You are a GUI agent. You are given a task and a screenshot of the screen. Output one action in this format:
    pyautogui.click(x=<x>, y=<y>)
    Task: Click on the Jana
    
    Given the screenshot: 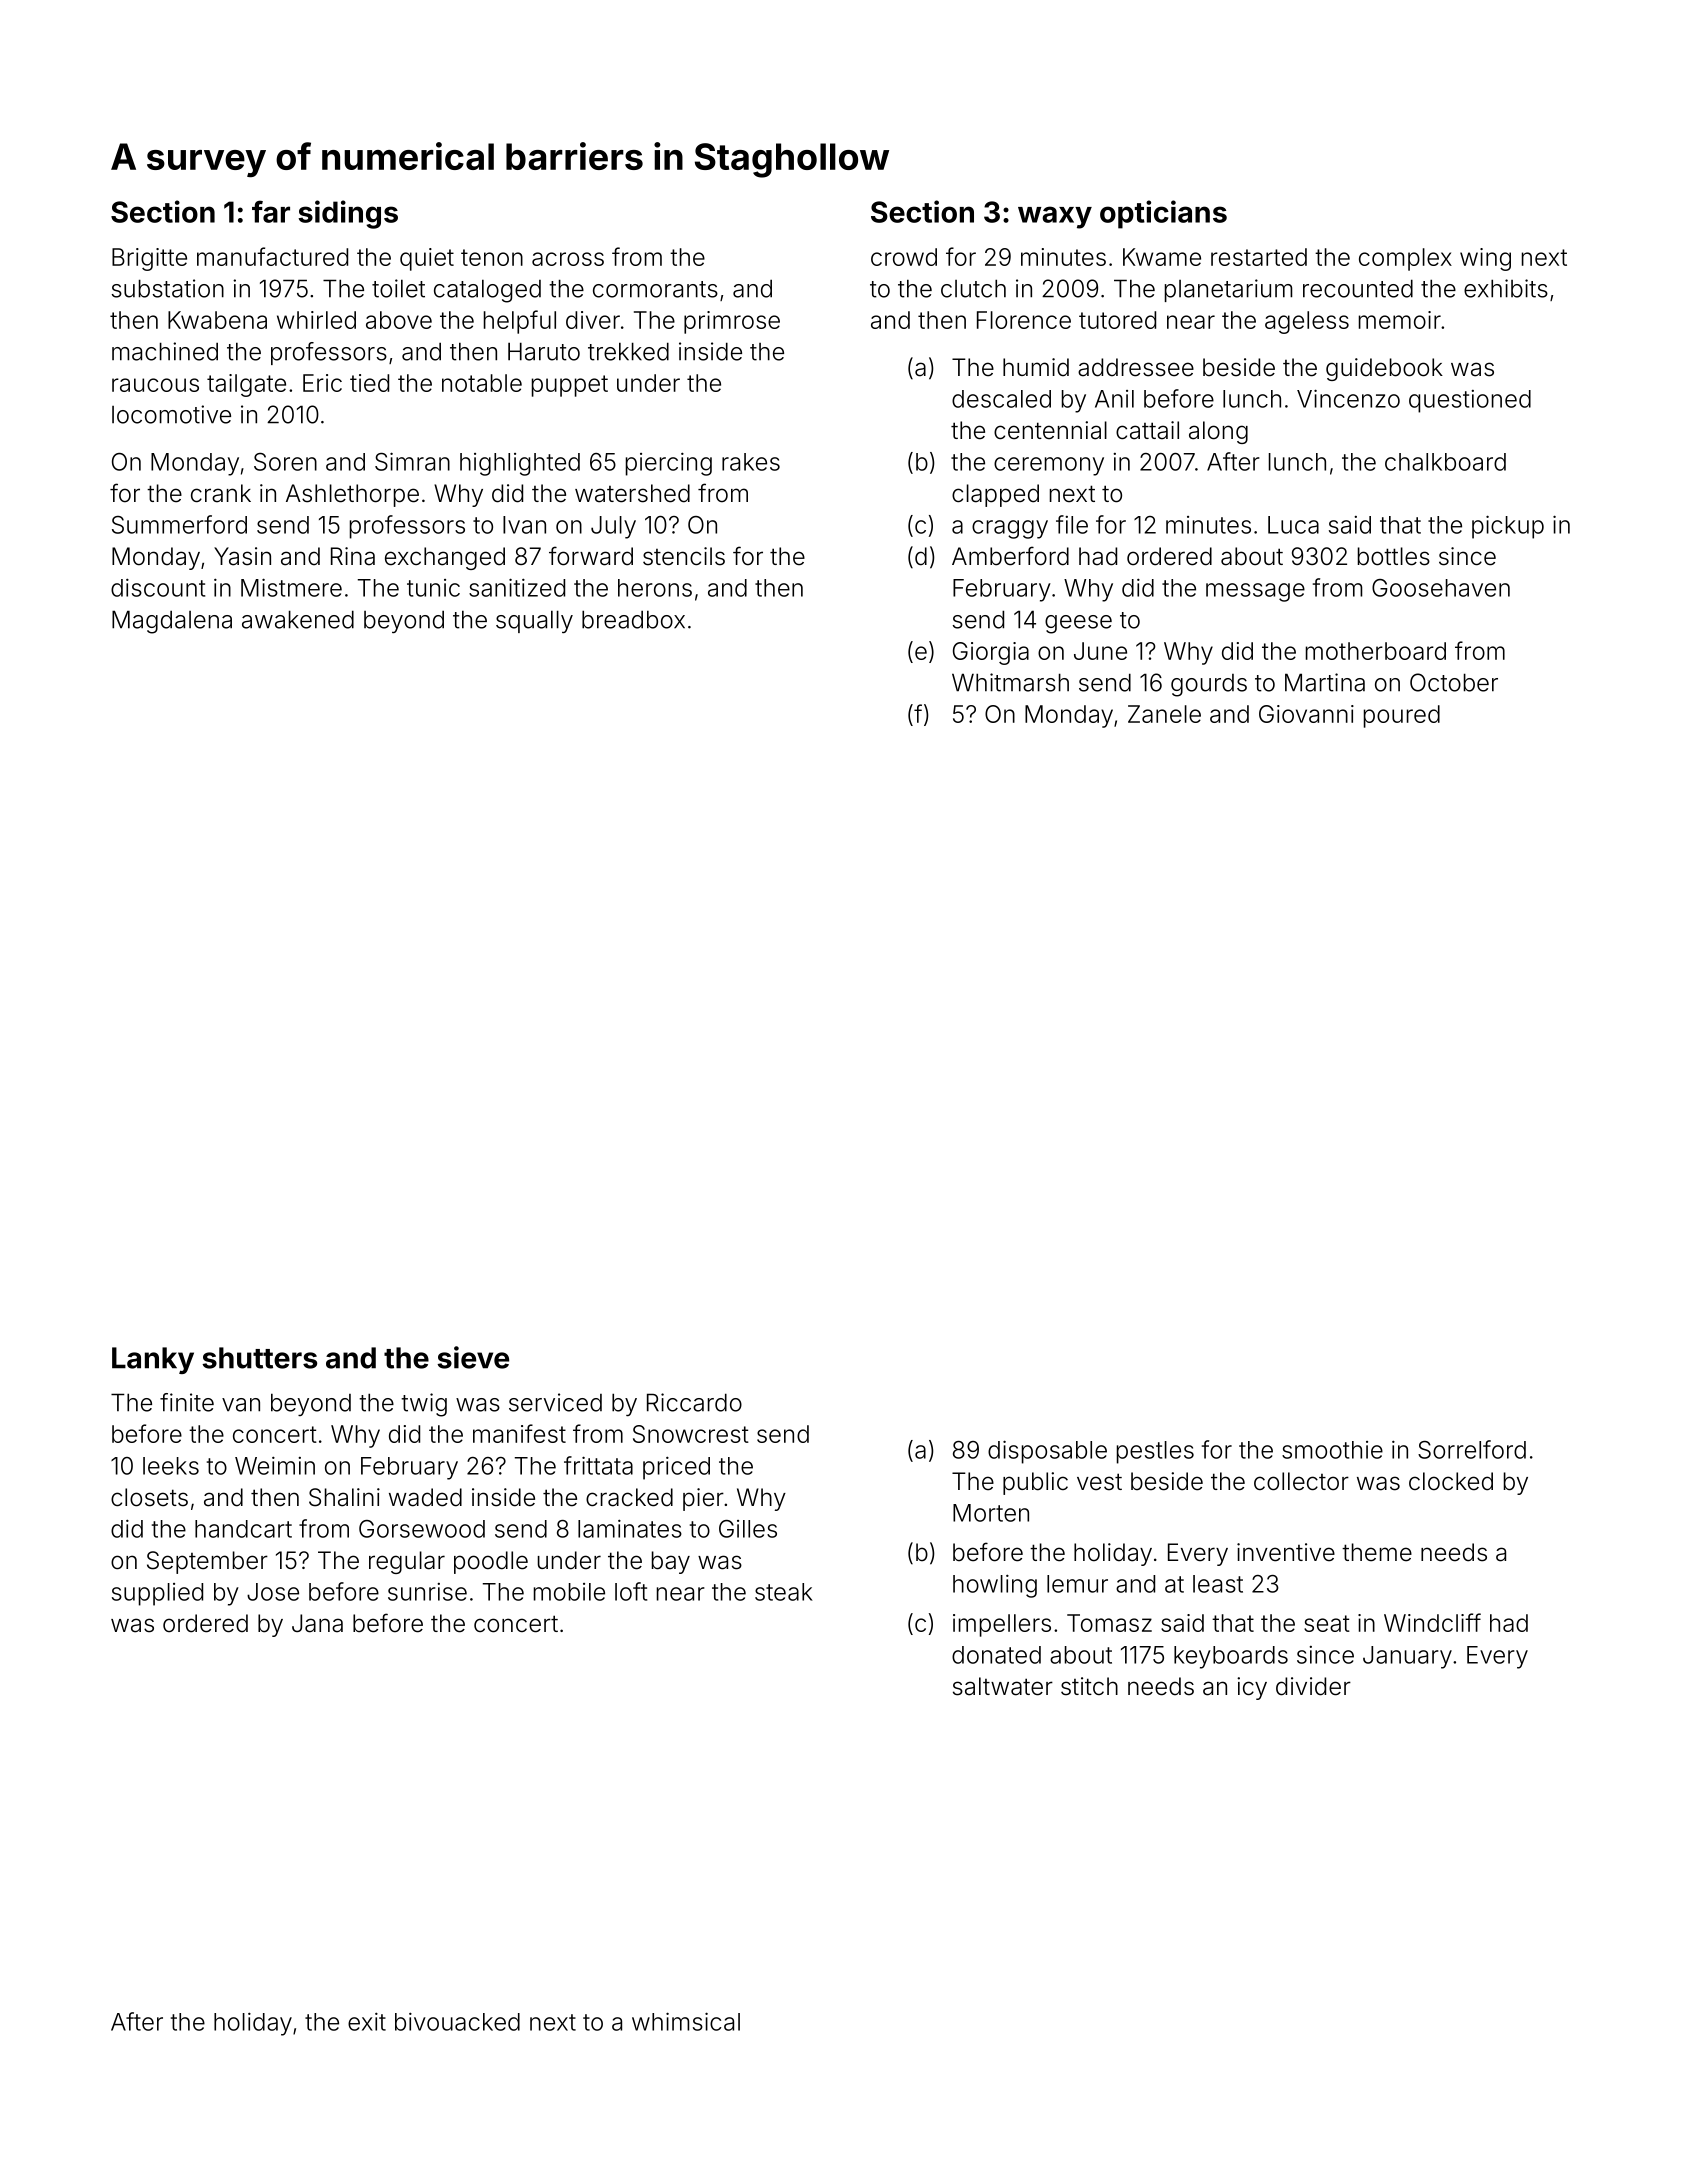 What is the action you would take?
    pyautogui.click(x=317, y=1623)
